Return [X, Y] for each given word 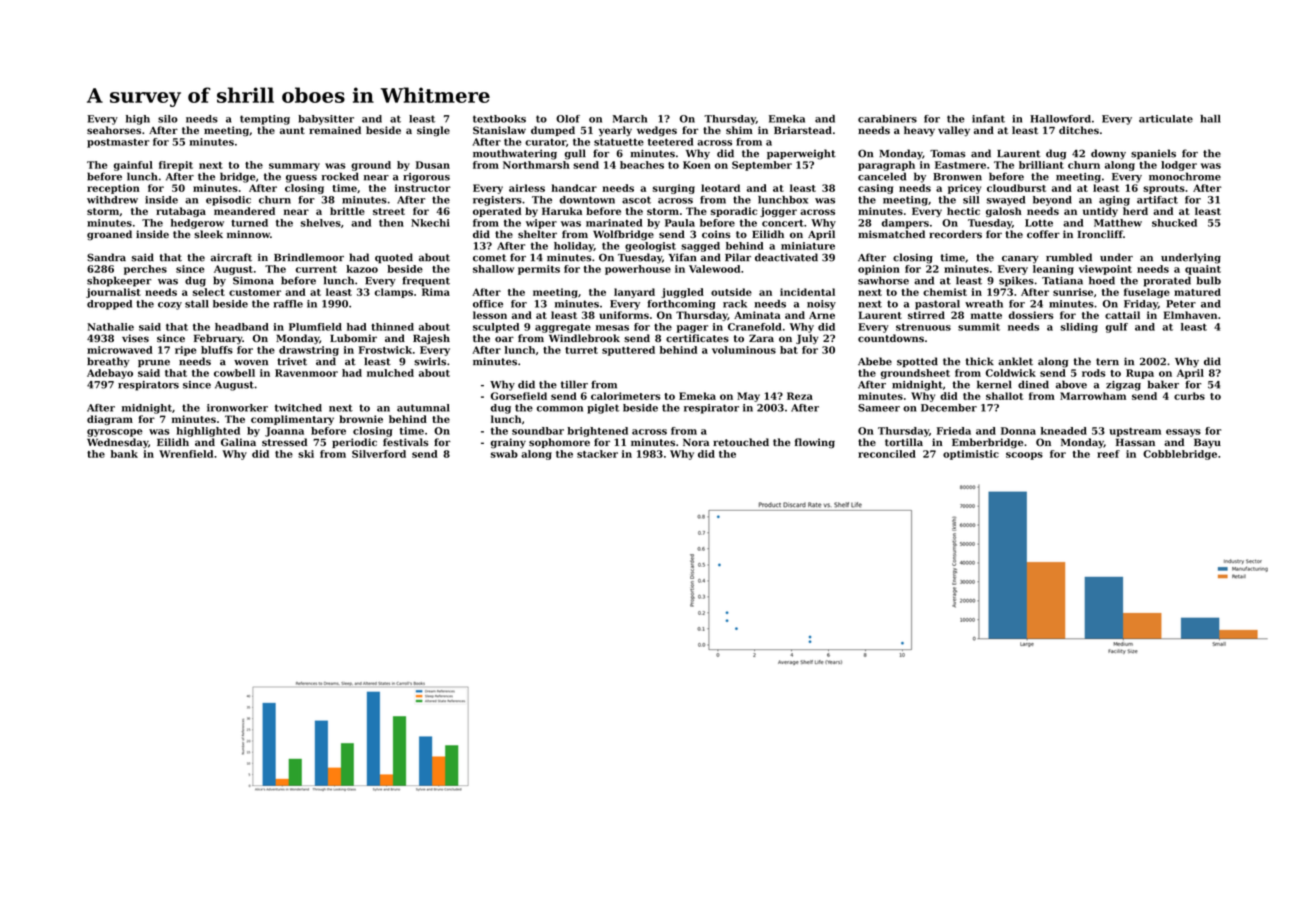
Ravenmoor [306, 373]
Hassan [1135, 442]
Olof [568, 119]
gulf [1117, 328]
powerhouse [638, 270]
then [391, 223]
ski [306, 454]
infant [988, 119]
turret [581, 350]
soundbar [538, 431]
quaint [1203, 270]
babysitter [326, 120]
